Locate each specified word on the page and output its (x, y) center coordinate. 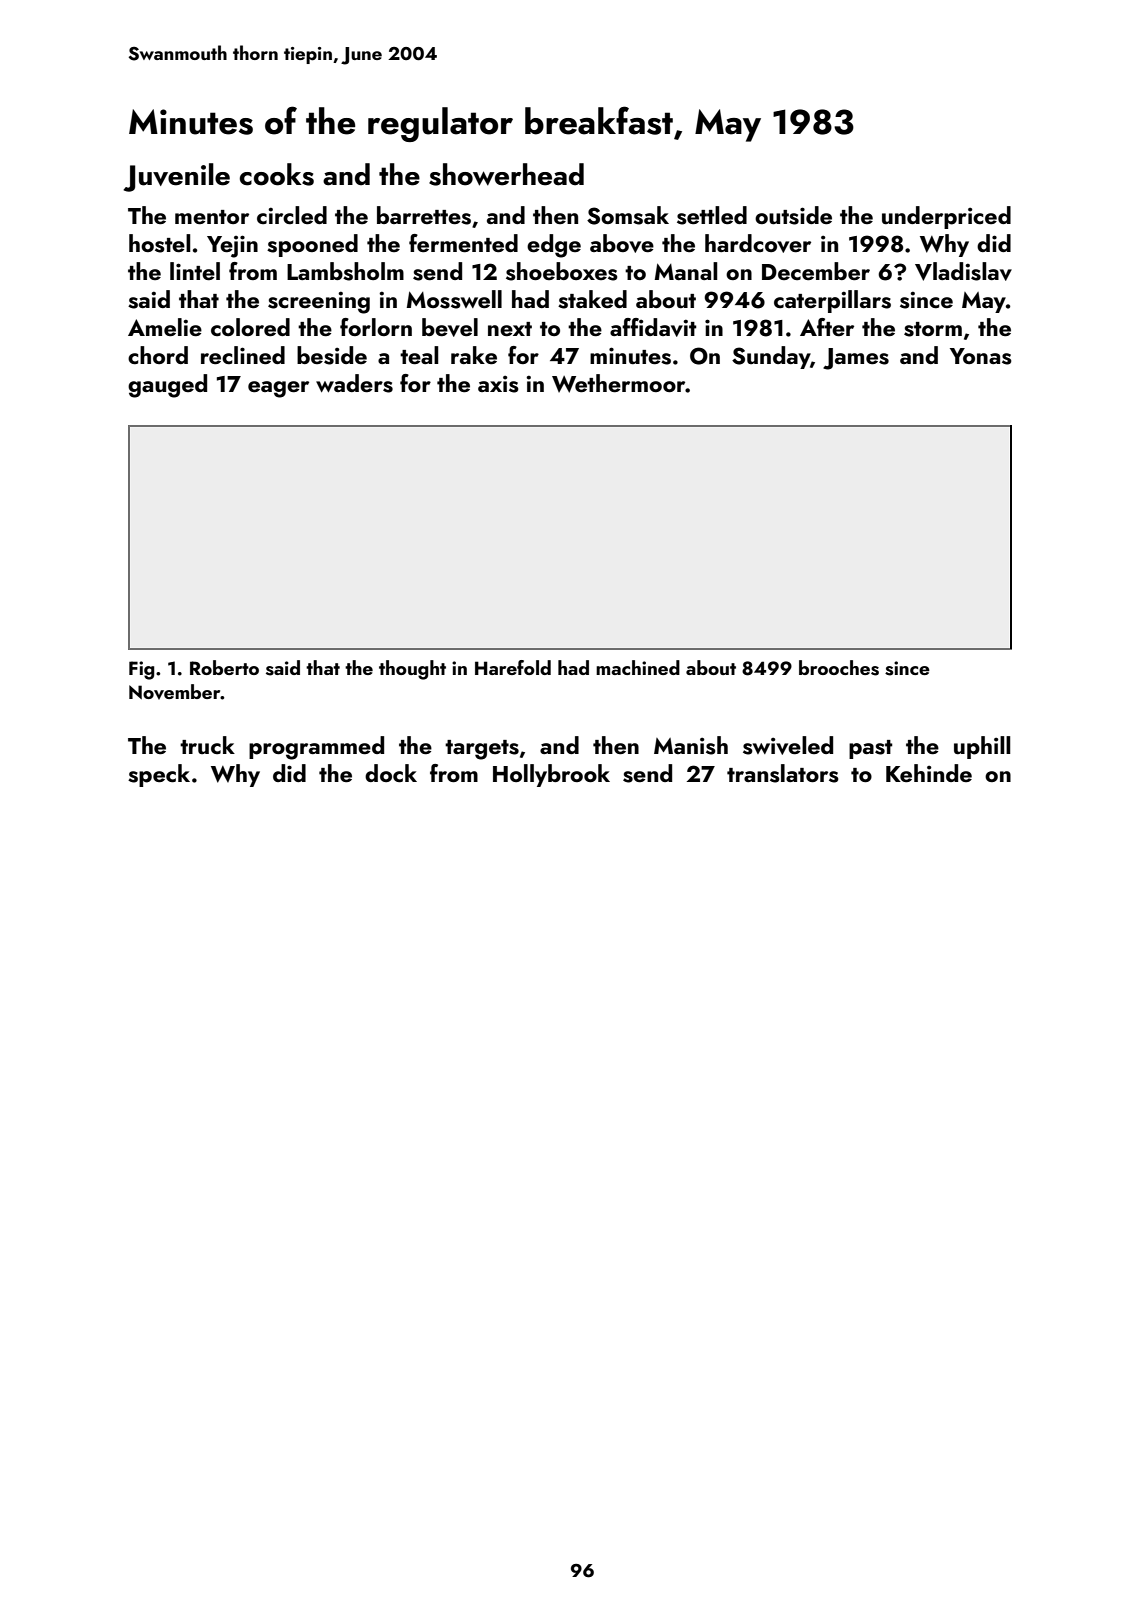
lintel (195, 271)
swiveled (788, 745)
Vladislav (963, 271)
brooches (839, 668)
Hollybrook (551, 775)
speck (159, 775)
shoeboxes (562, 271)
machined (638, 667)
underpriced (946, 217)
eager (278, 389)
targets (482, 750)
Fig (142, 670)
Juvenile (176, 177)
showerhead (506, 174)
